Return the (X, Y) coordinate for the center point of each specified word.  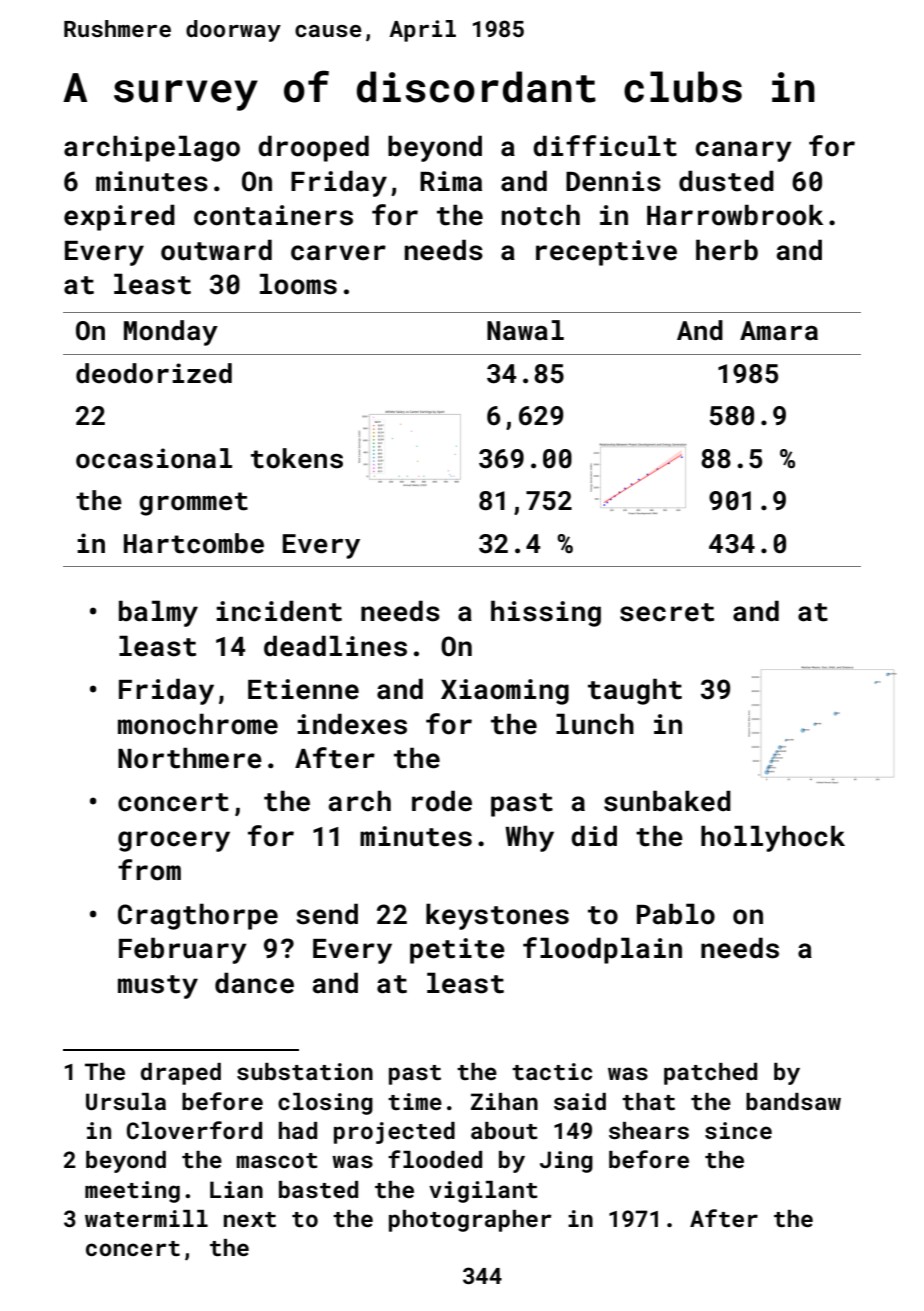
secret (667, 612)
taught (635, 691)
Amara (779, 331)
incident (279, 611)
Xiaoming (505, 692)
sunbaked (667, 801)
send (327, 914)
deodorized (154, 373)
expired (119, 217)
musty (158, 987)
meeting (132, 1192)
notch (541, 215)
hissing (546, 613)
